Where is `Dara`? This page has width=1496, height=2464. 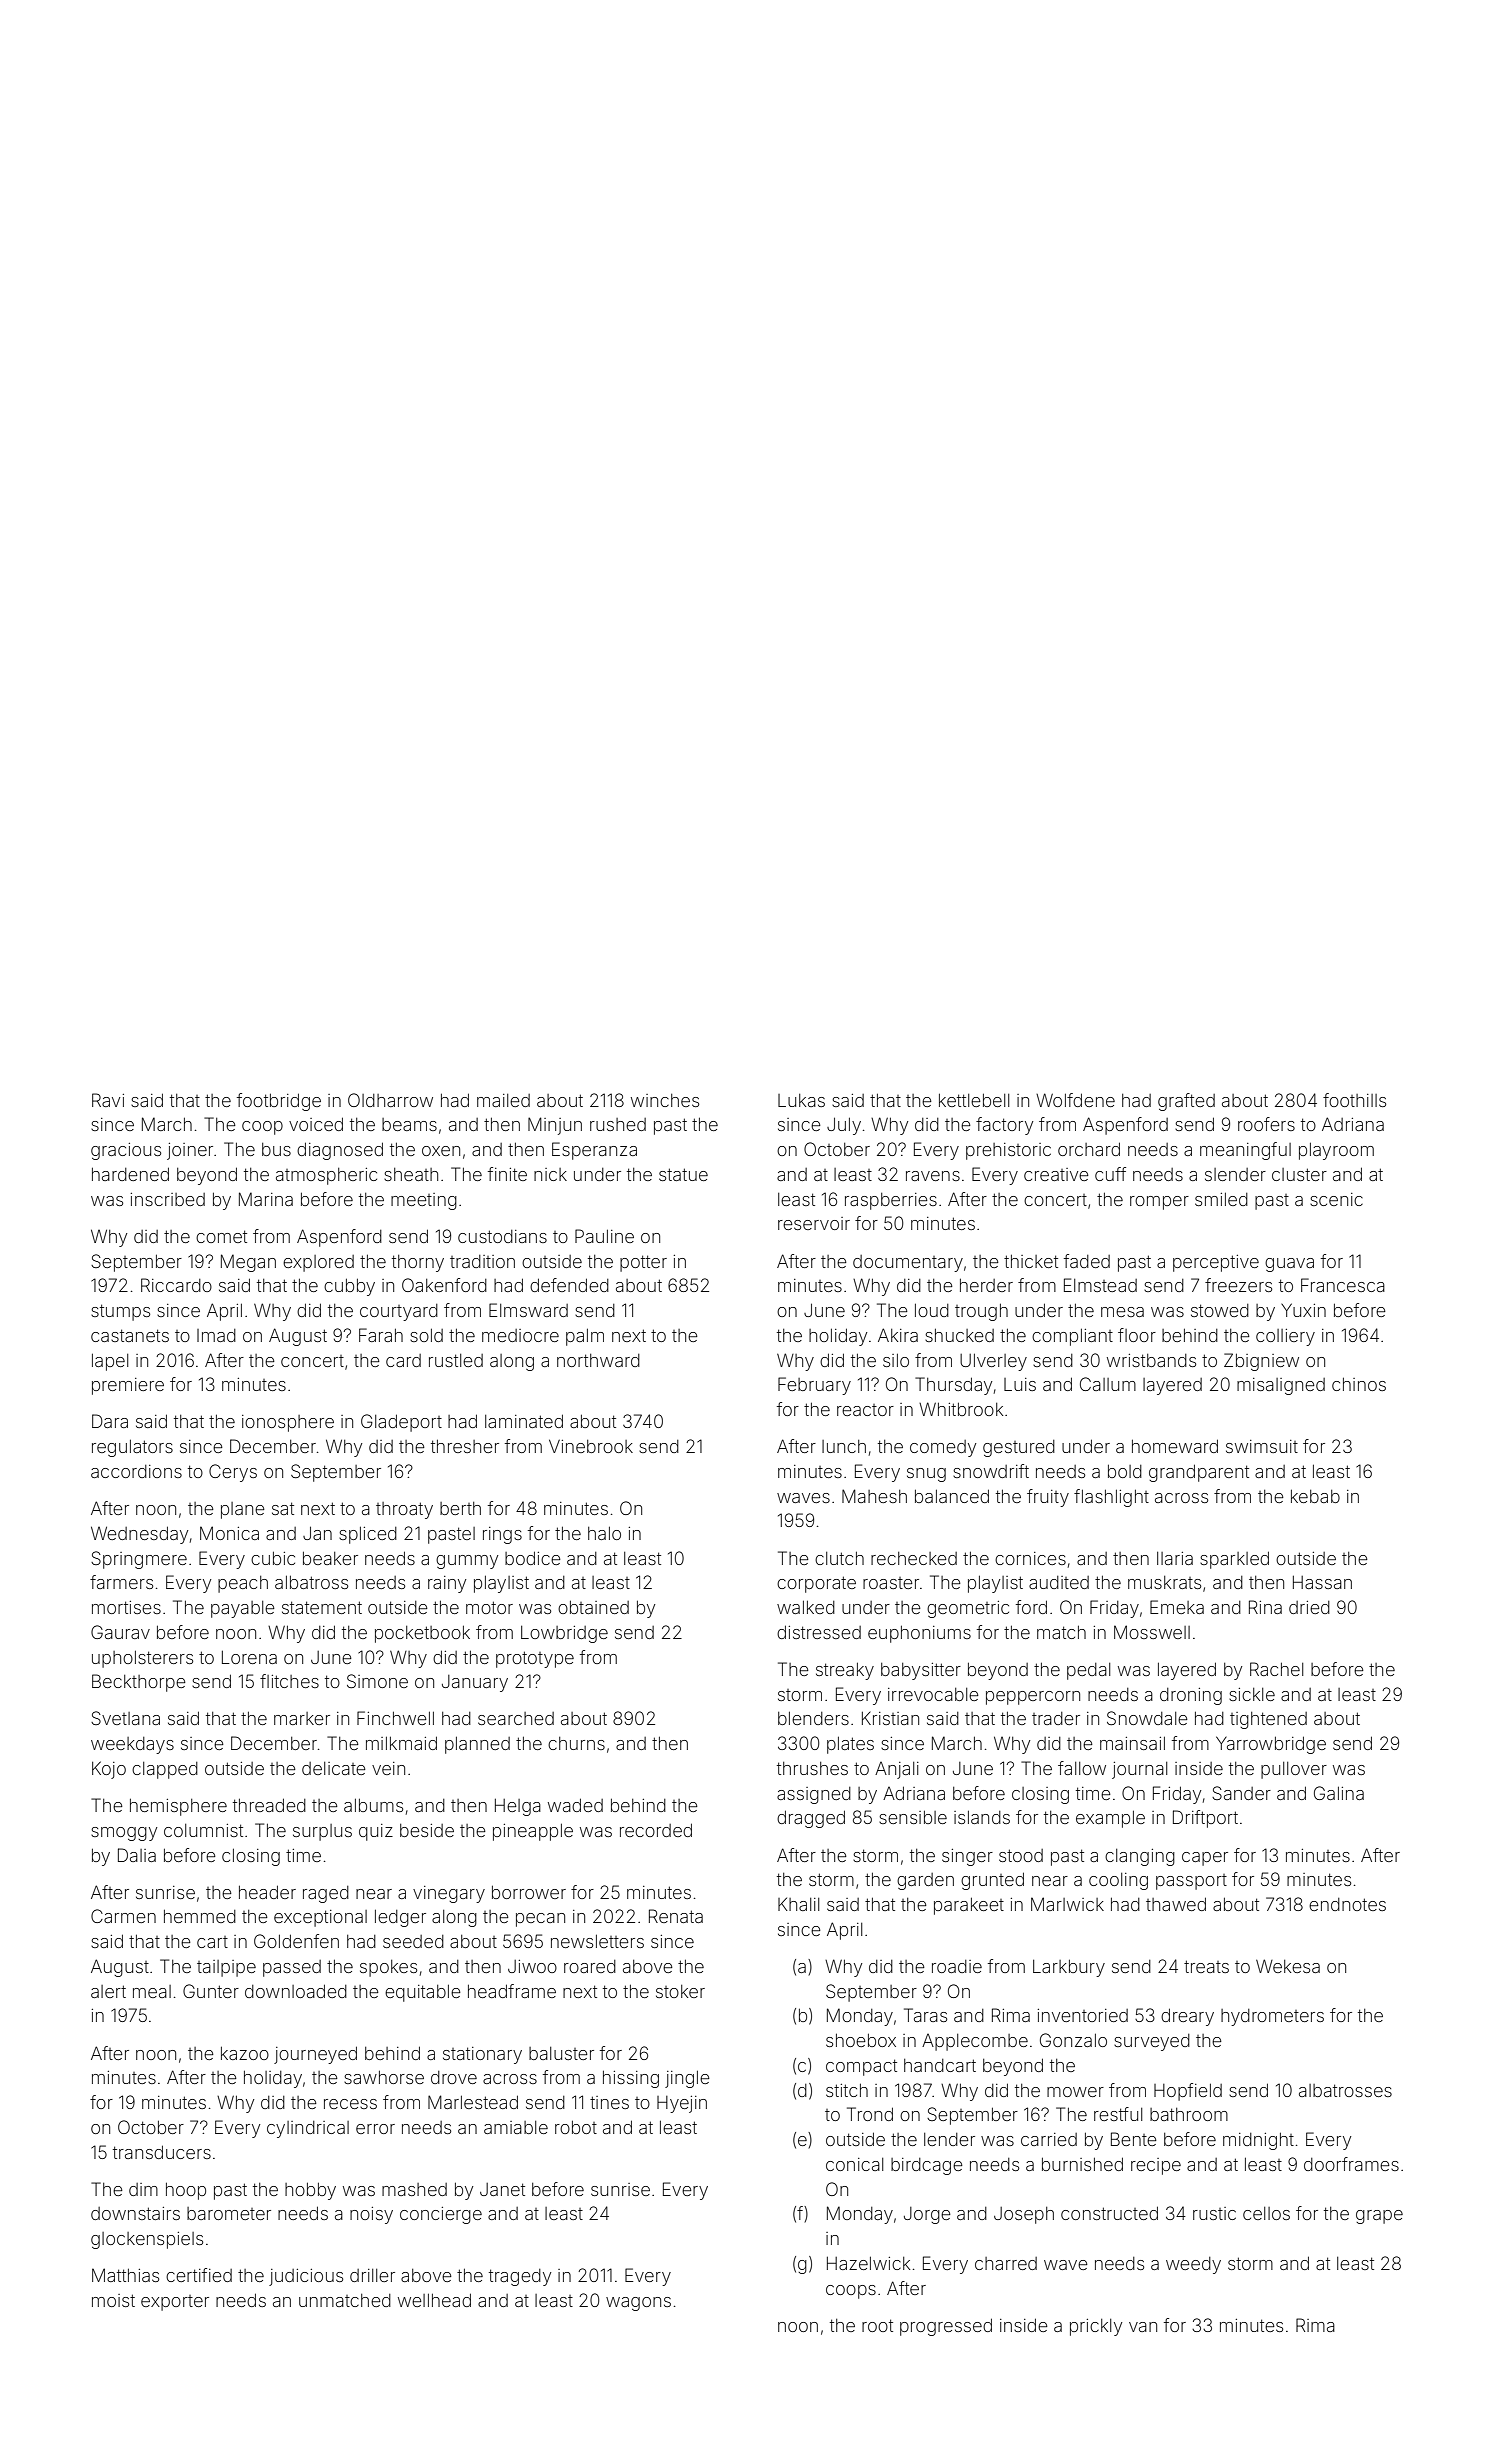 Dara is located at coordinates (110, 1421).
